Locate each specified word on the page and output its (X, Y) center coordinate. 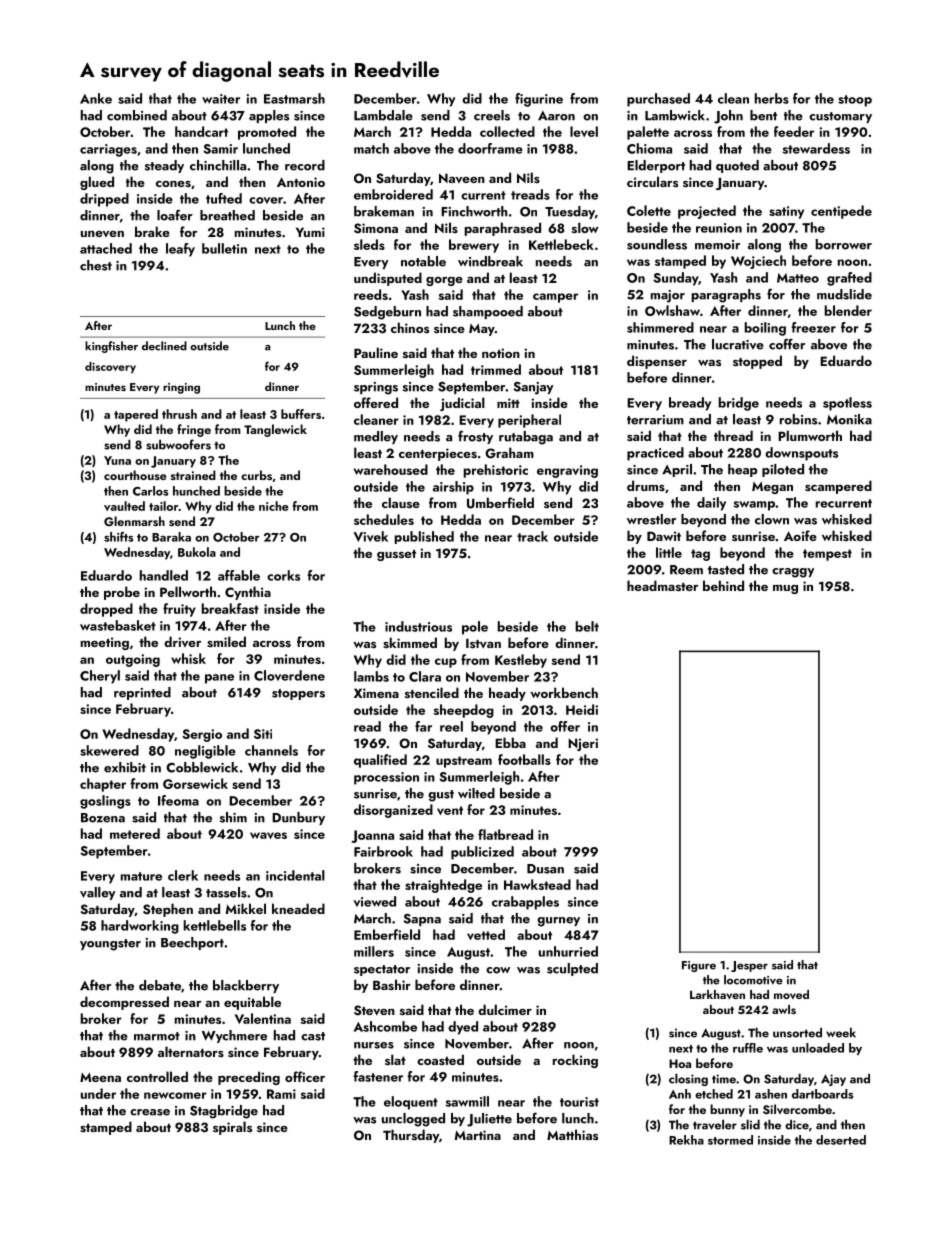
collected (507, 131)
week (841, 1032)
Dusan (545, 869)
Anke (96, 98)
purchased (658, 100)
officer (305, 1076)
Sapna (422, 920)
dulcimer (505, 1009)
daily (711, 504)
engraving (567, 471)
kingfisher (111, 347)
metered (135, 833)
